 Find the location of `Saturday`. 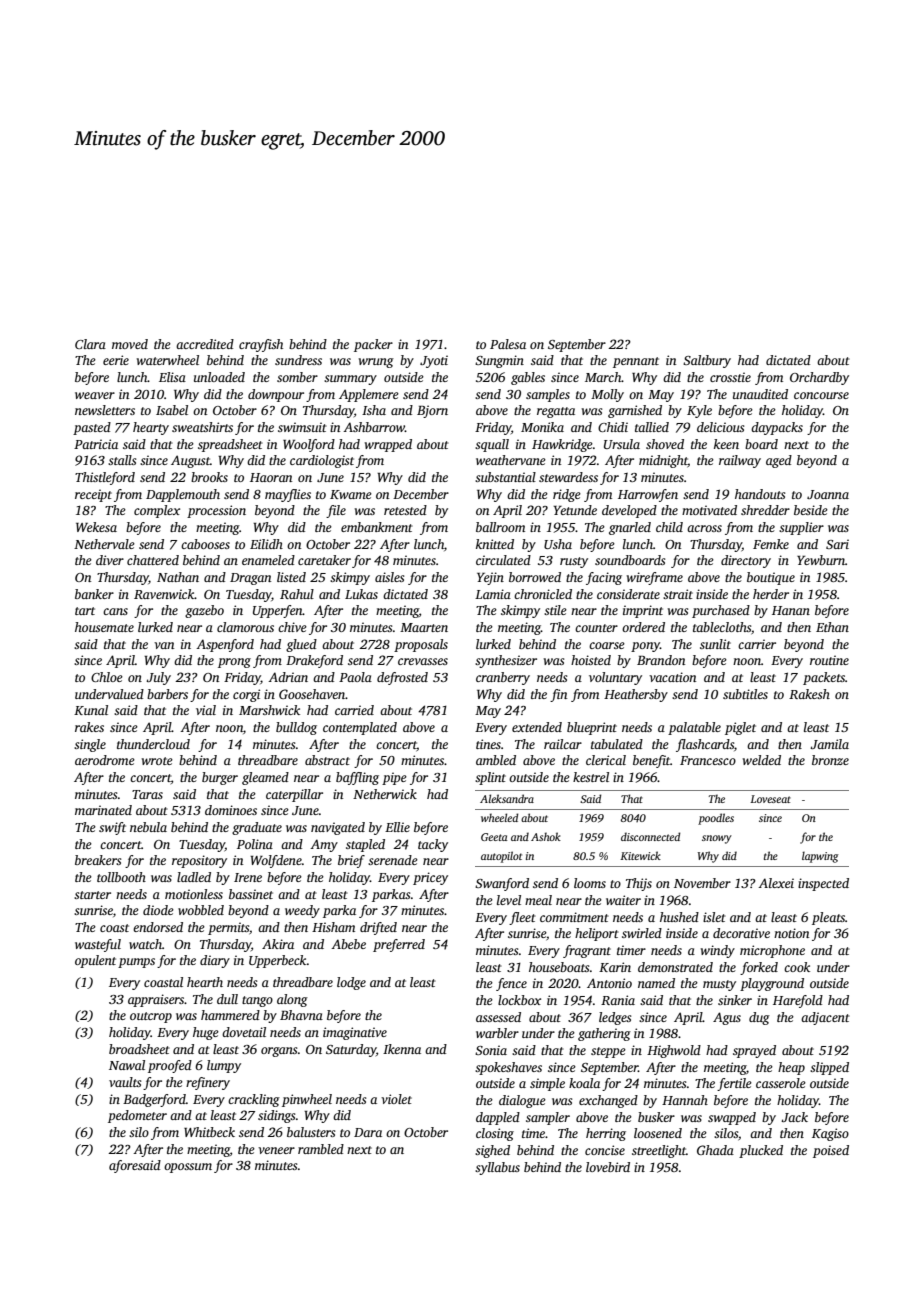

Saturday is located at coordinates (351, 1050).
